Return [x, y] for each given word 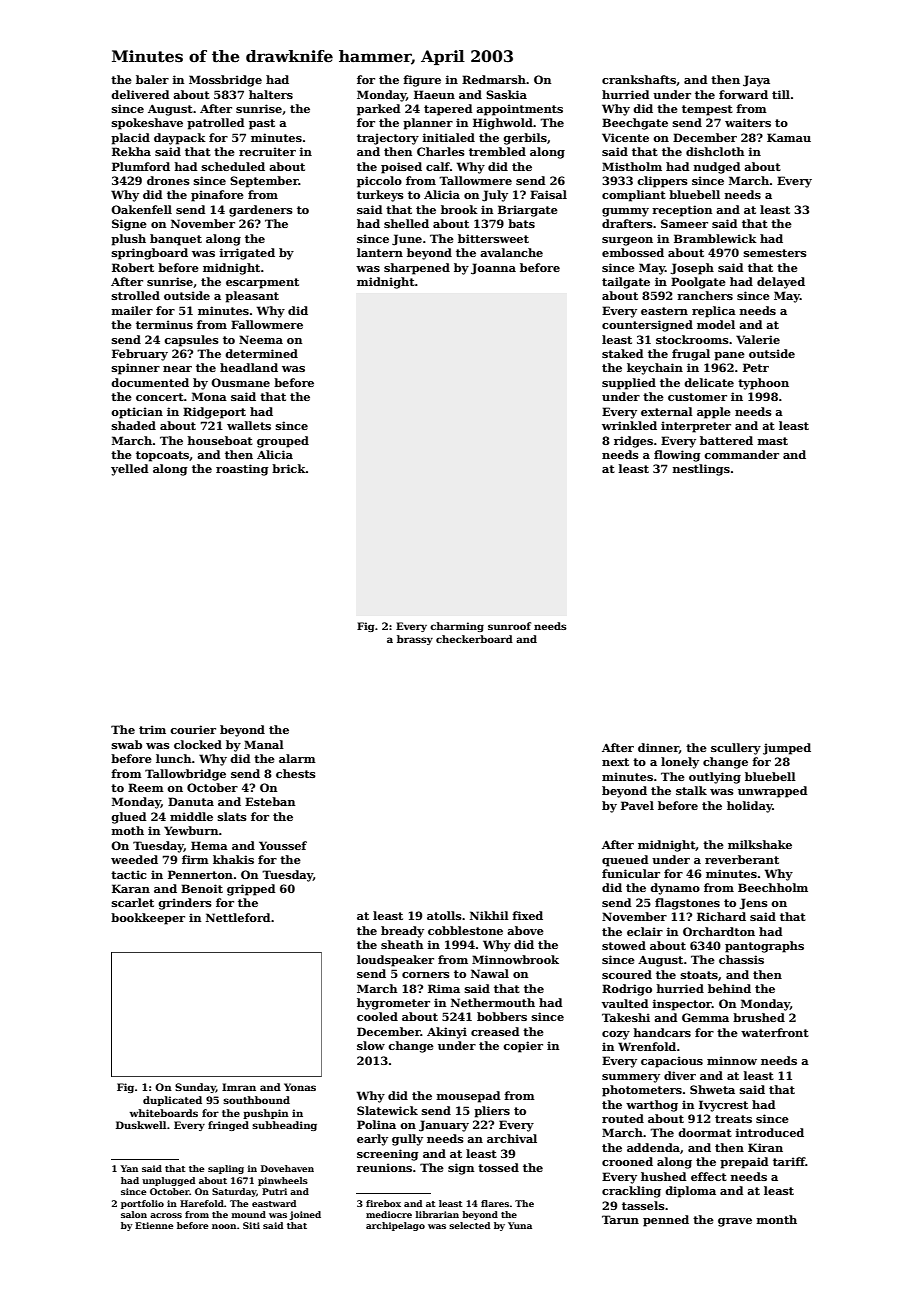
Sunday [195, 1088]
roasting [242, 470]
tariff [789, 1161]
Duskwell [141, 1125]
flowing [677, 456]
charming [457, 627]
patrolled [215, 124]
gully [407, 1140]
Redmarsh [494, 79]
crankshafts [639, 79]
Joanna [493, 269]
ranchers [705, 295]
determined [261, 353]
